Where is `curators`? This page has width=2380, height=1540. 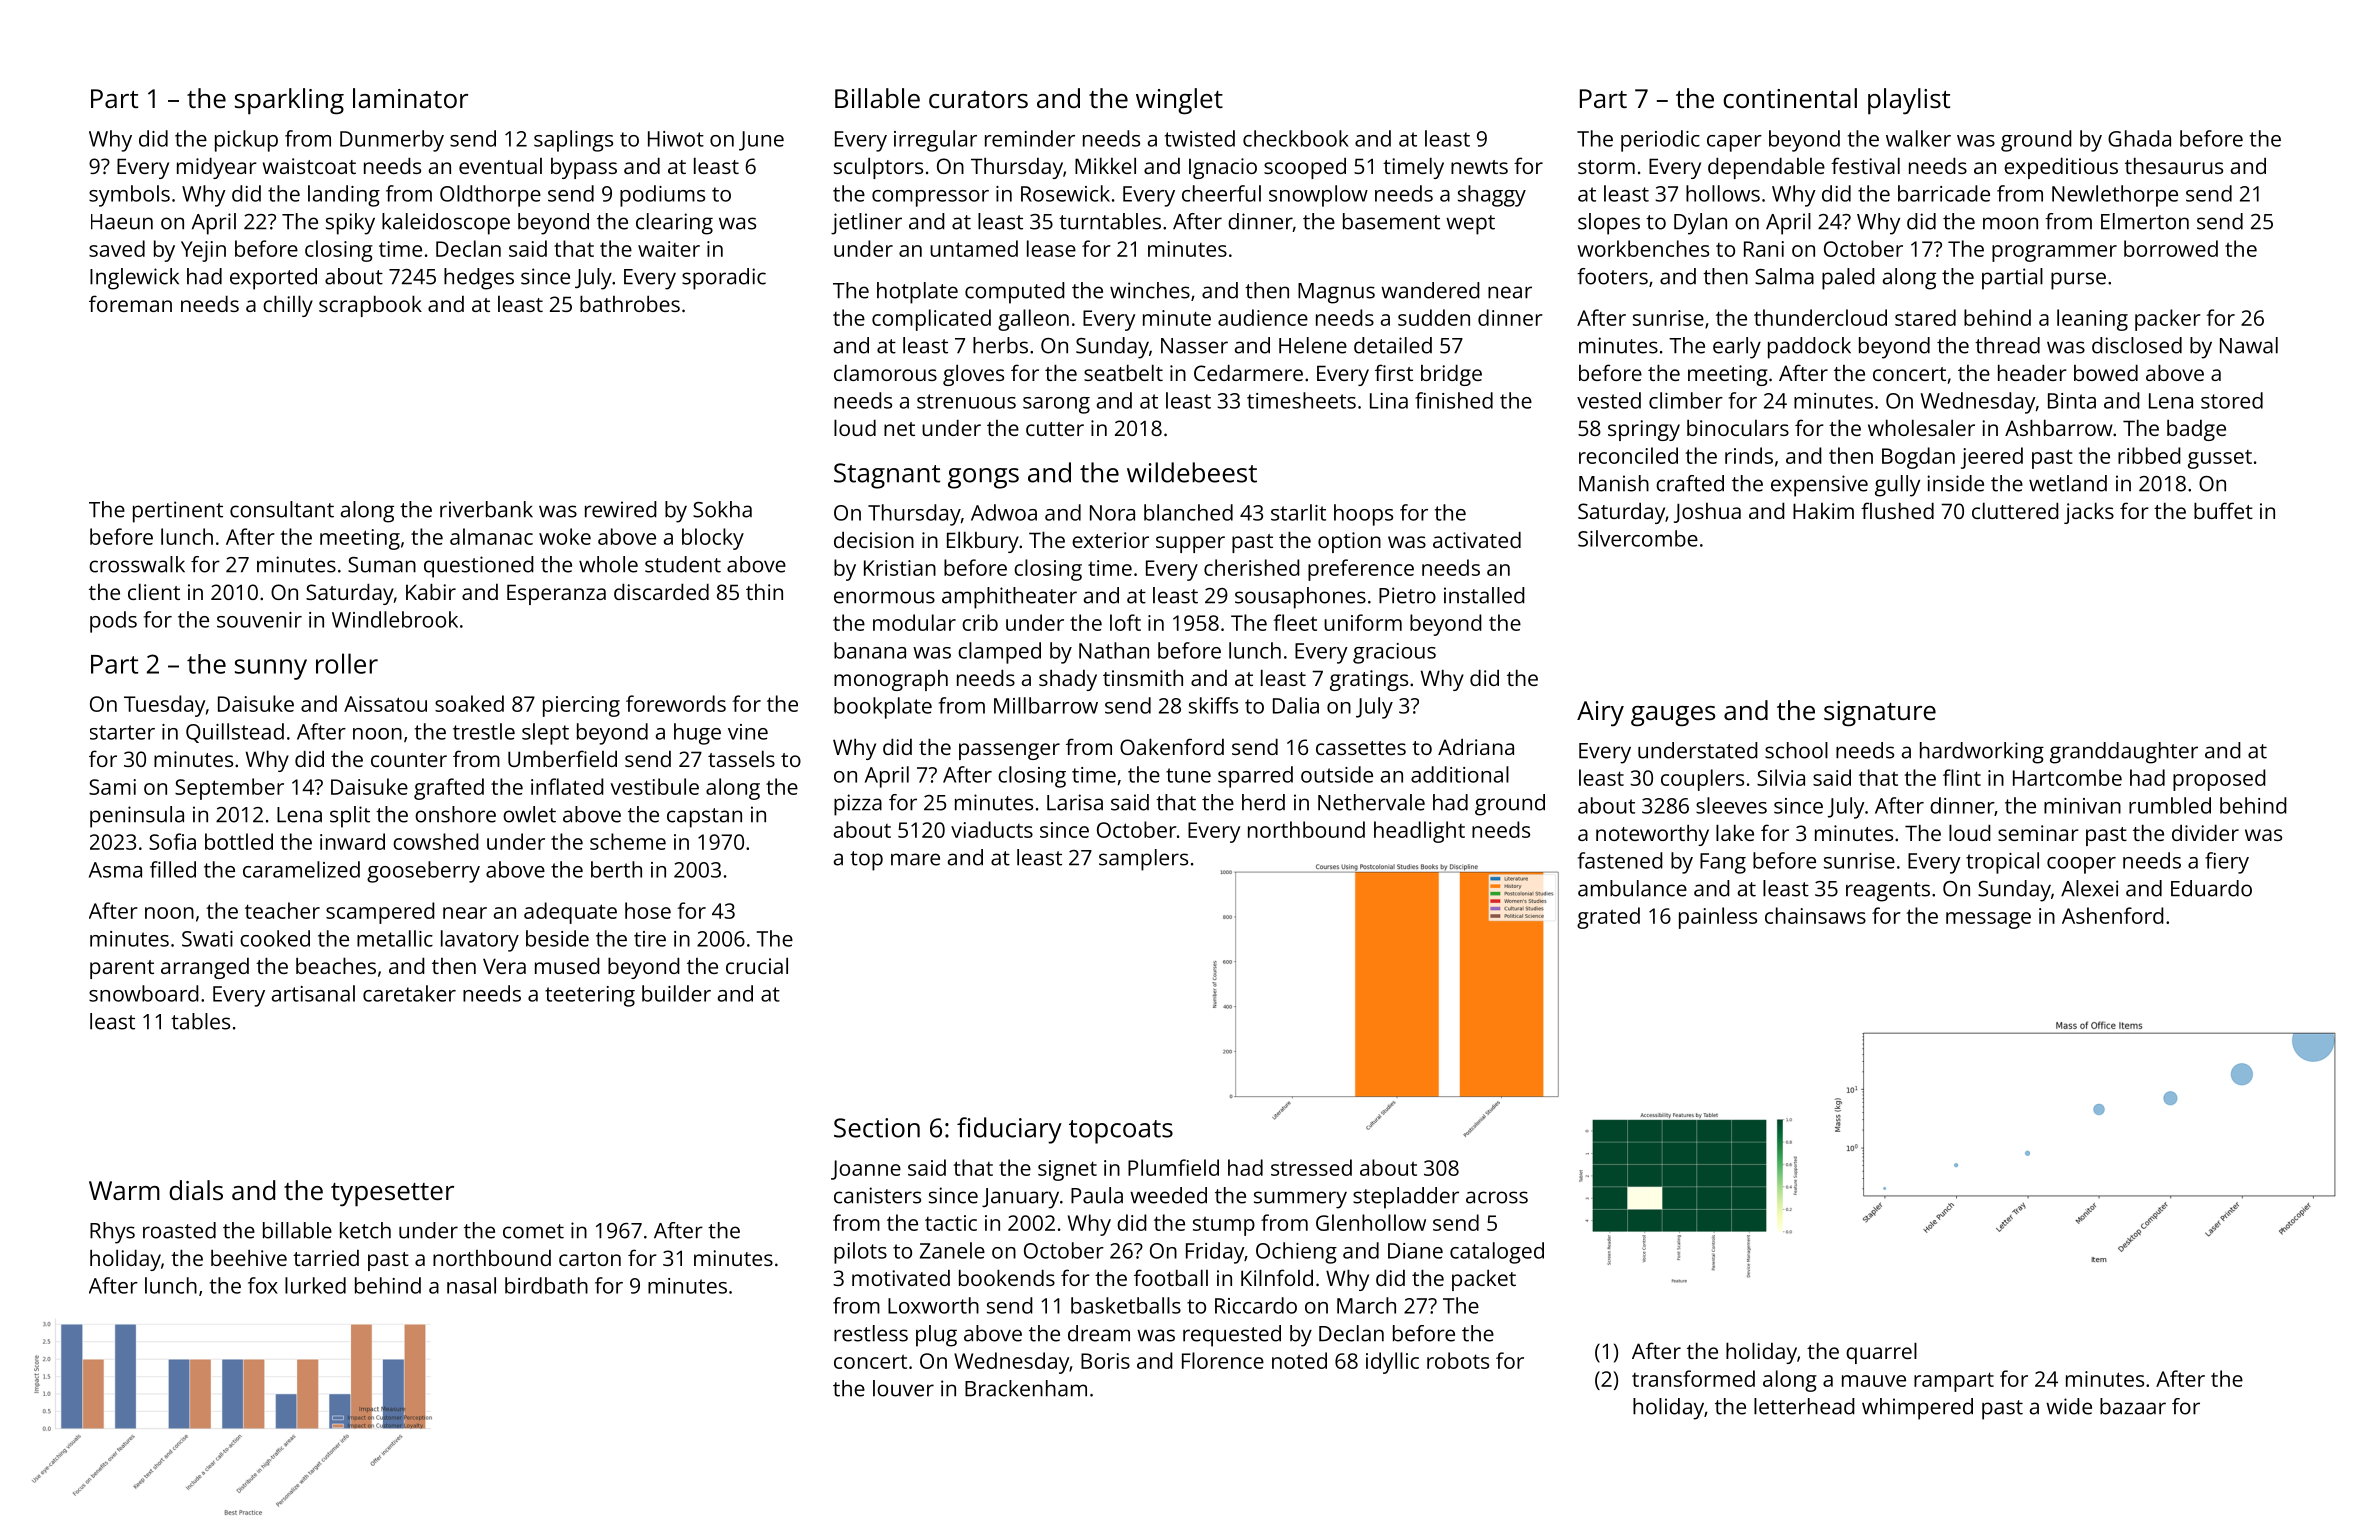 curators is located at coordinates (978, 99).
